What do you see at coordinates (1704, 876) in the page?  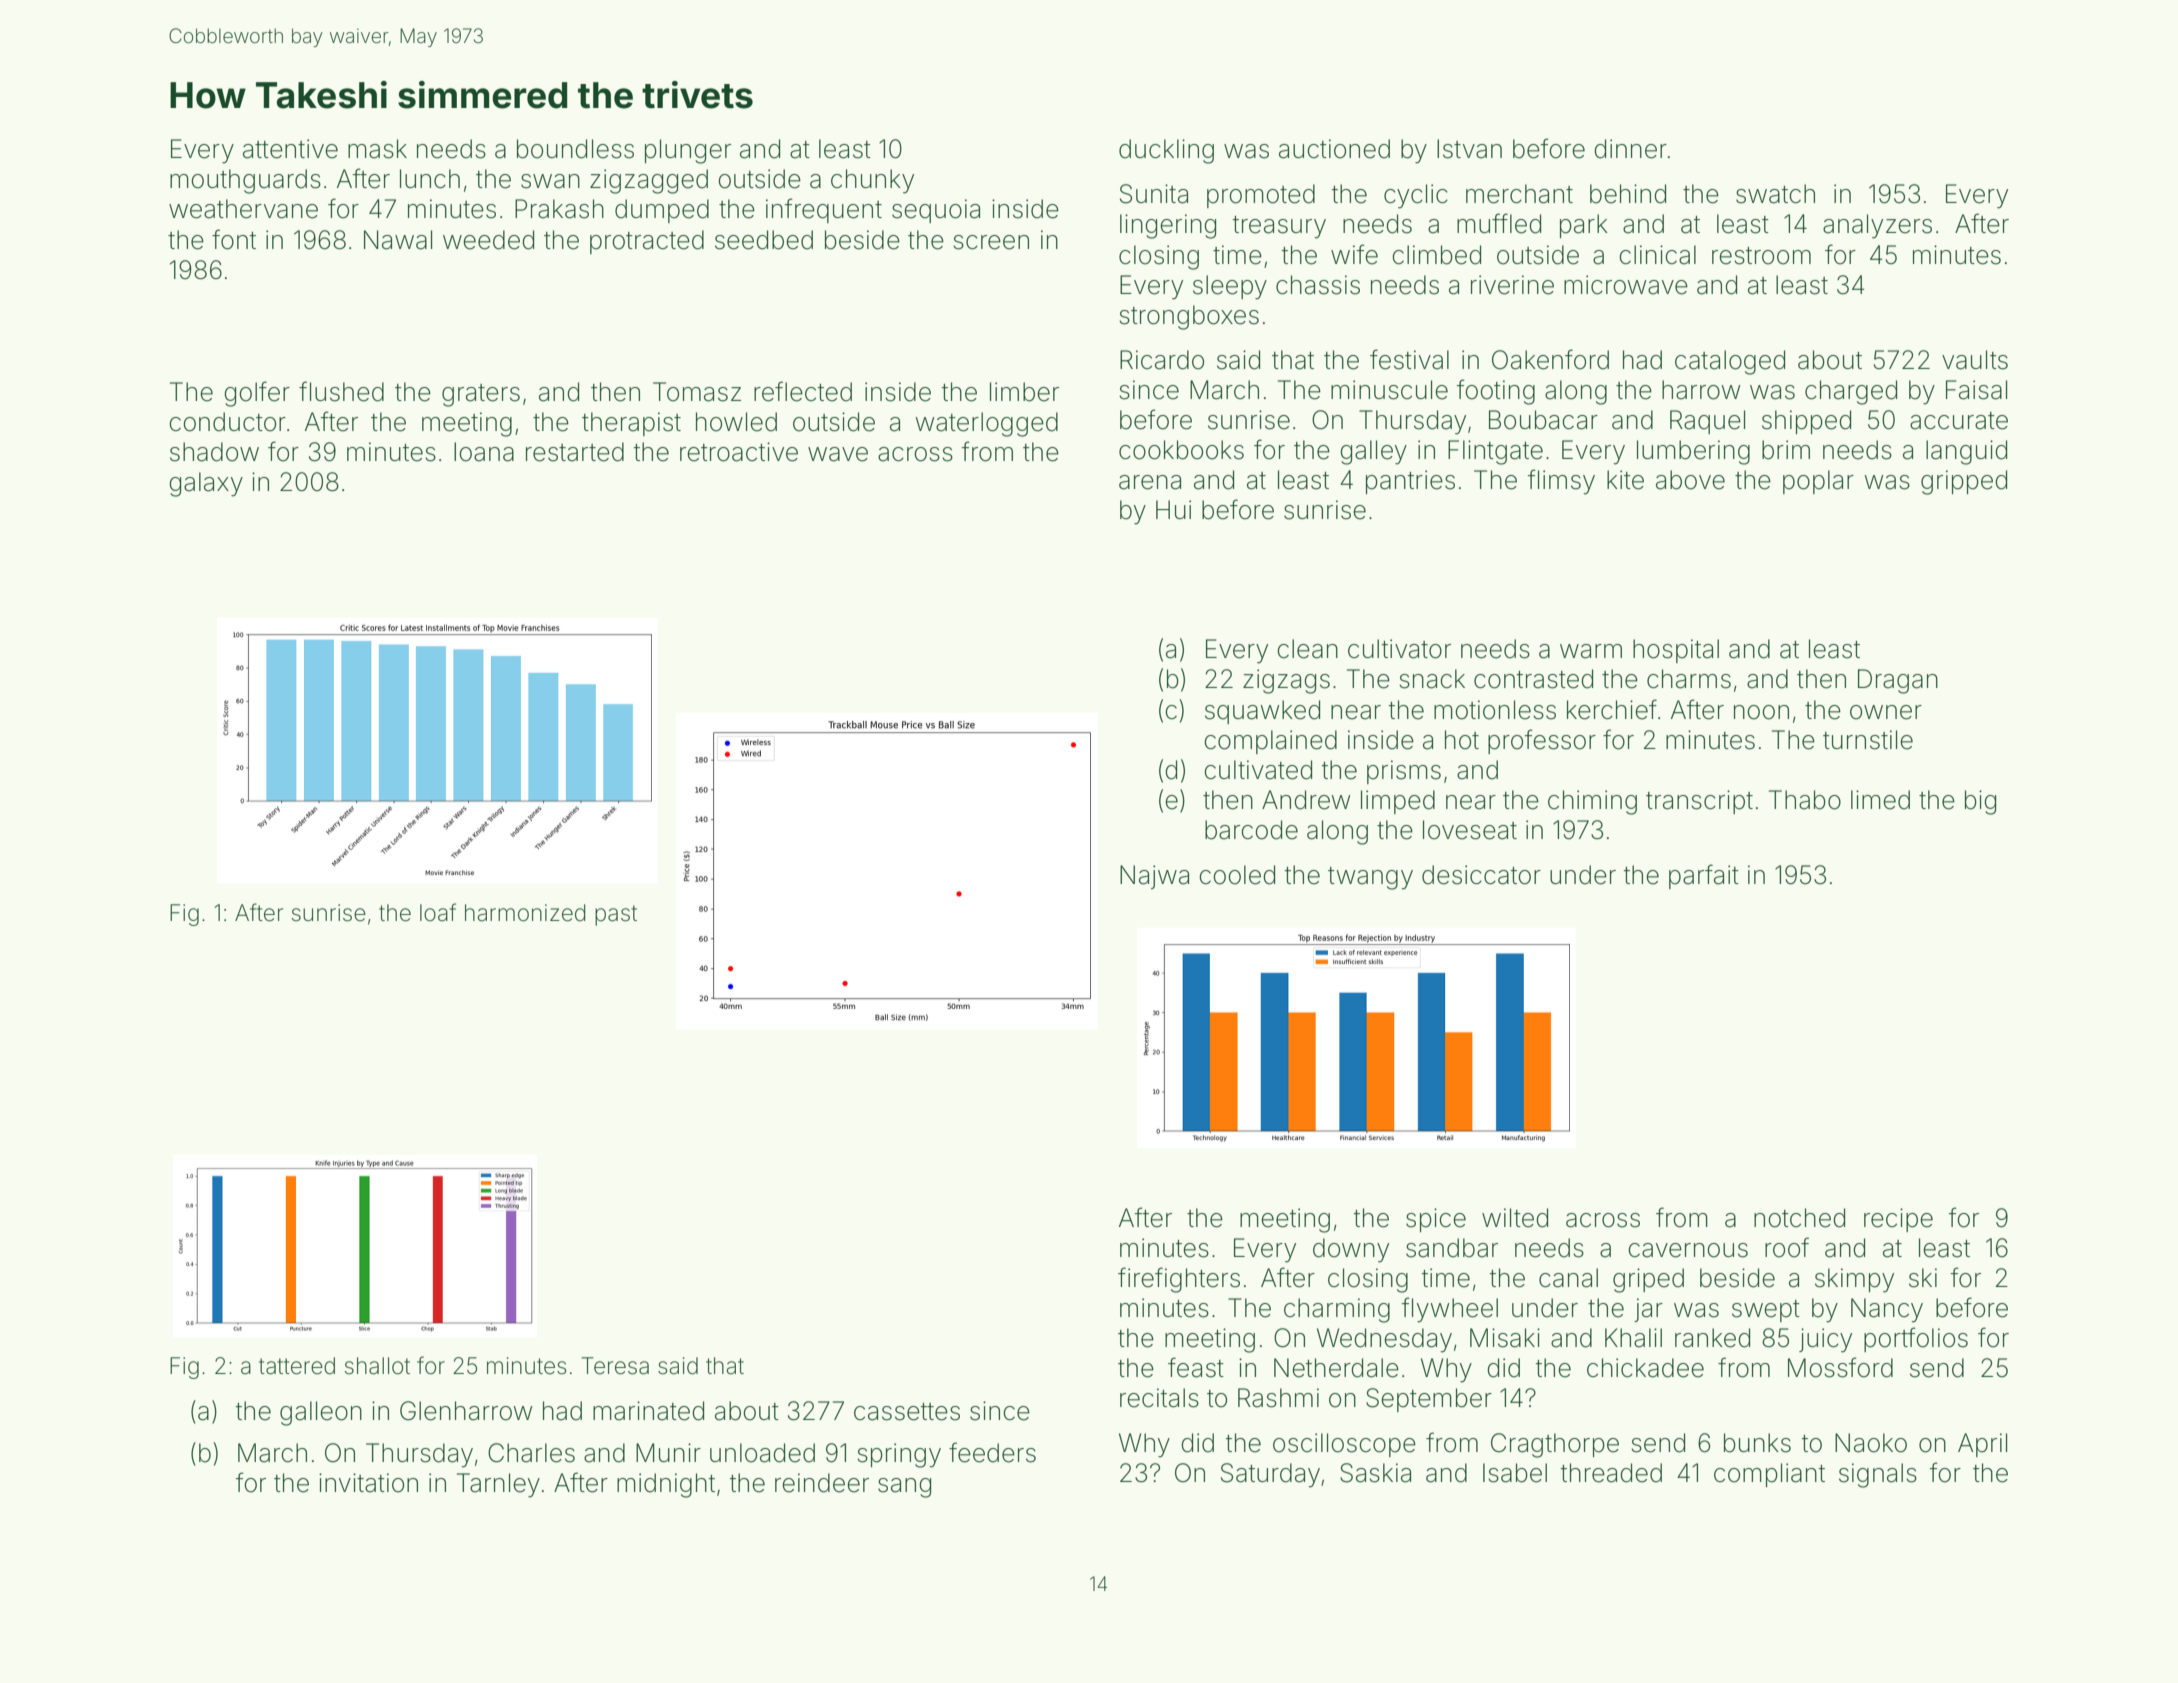 I see `parfait` at bounding box center [1704, 876].
